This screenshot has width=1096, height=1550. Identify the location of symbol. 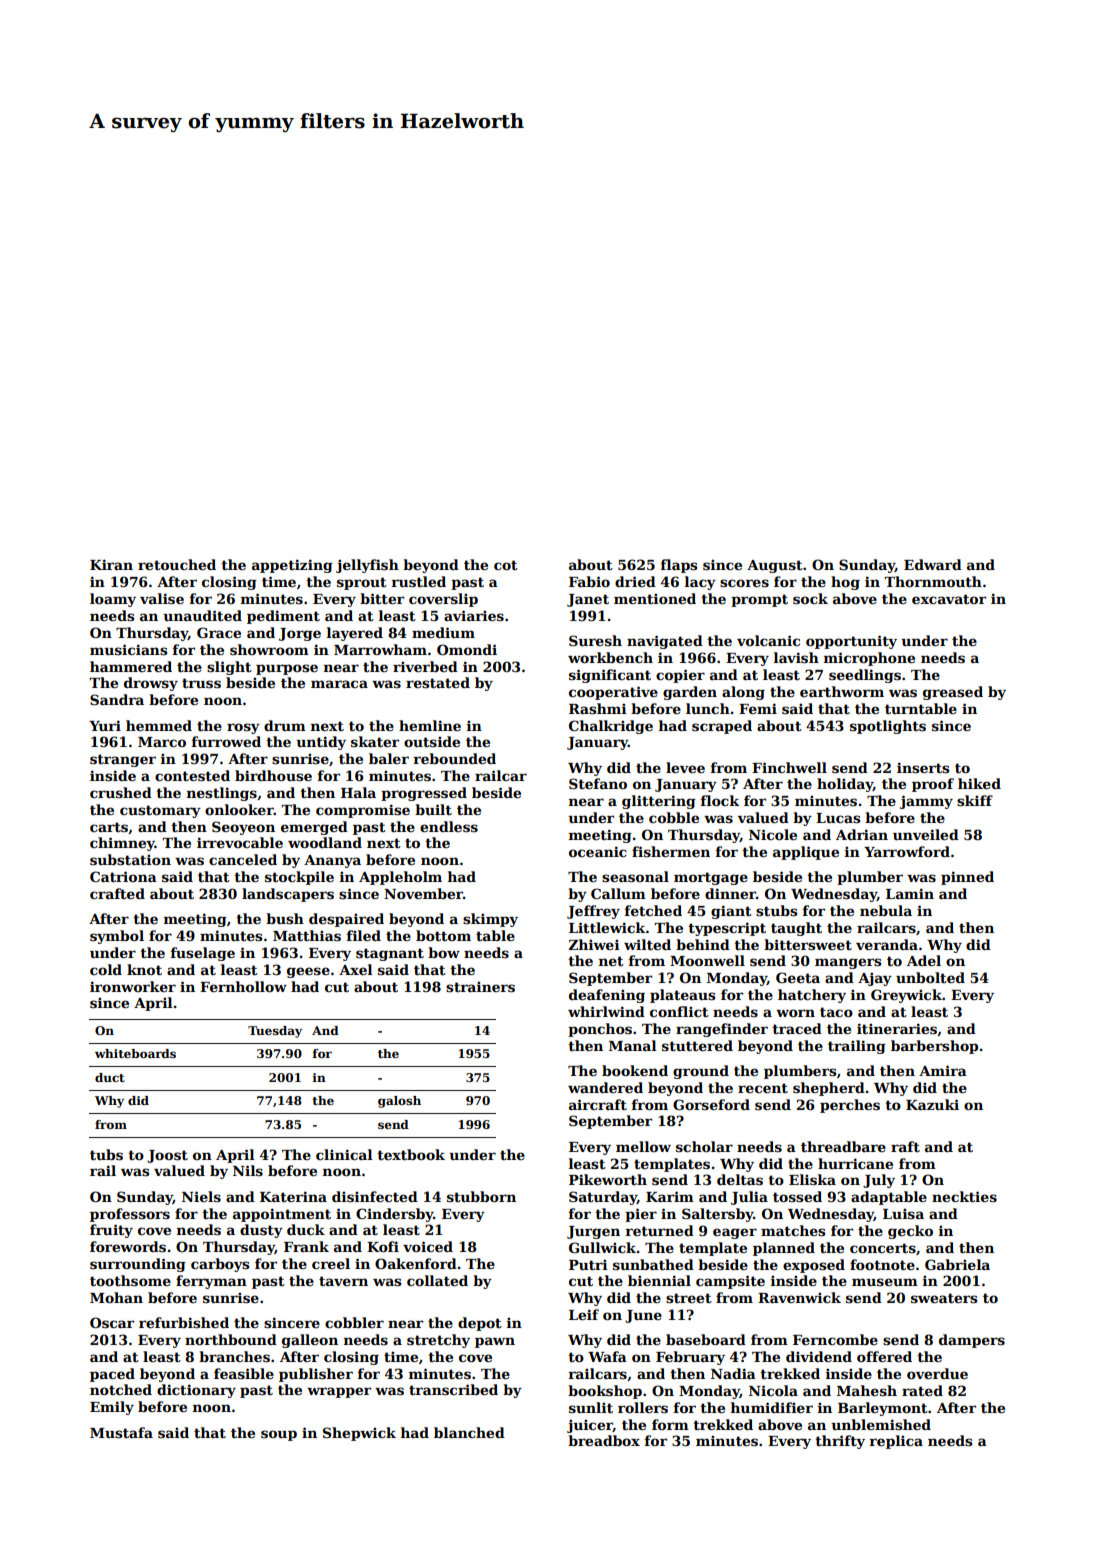
(117, 937).
